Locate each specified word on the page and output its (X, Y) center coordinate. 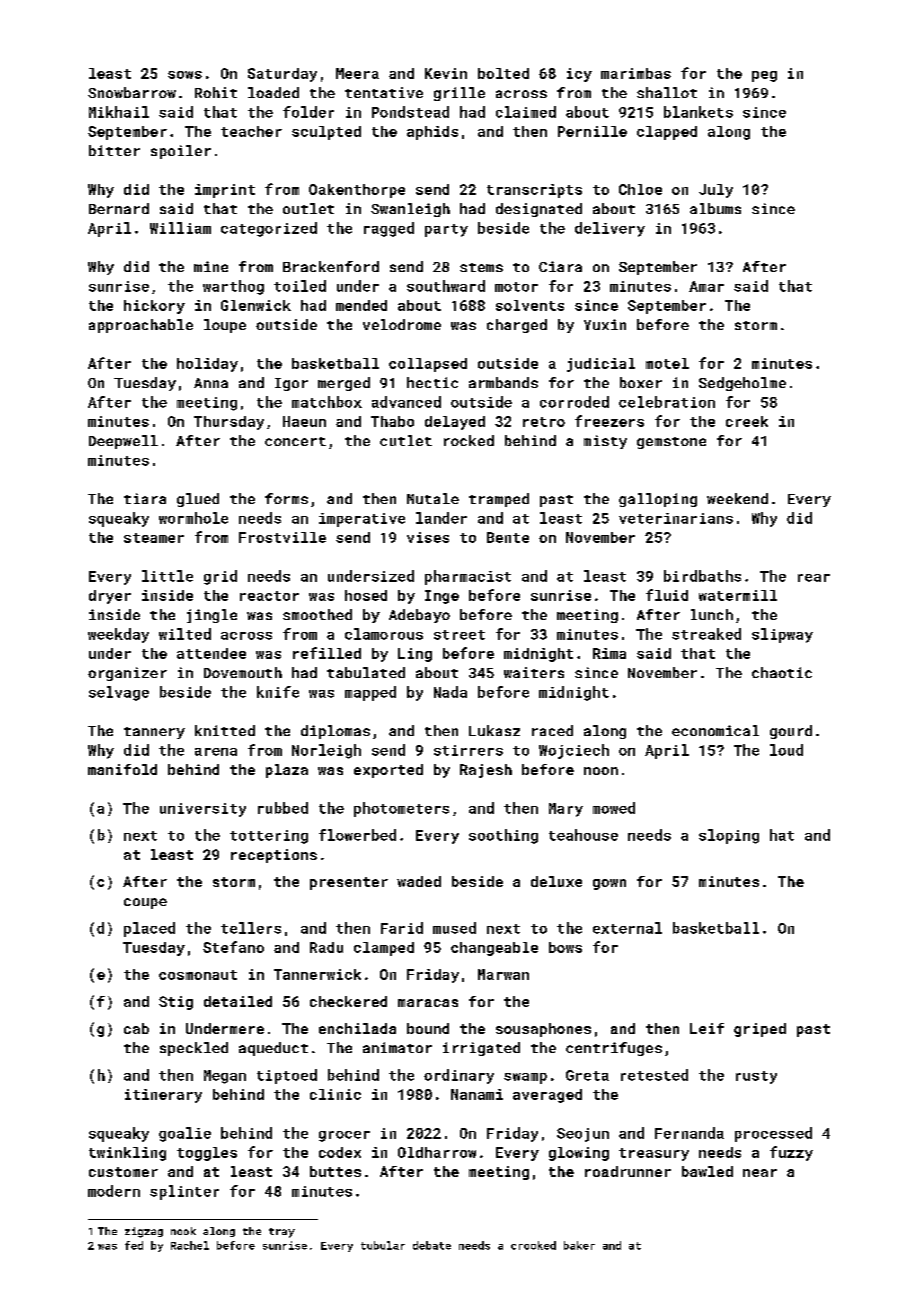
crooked (533, 1245)
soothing (503, 836)
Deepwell (123, 442)
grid (220, 577)
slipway (782, 635)
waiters (534, 672)
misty (605, 442)
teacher (251, 131)
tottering (269, 837)
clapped (667, 133)
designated (539, 210)
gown (609, 884)
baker (579, 1245)
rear (814, 578)
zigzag (144, 1232)
